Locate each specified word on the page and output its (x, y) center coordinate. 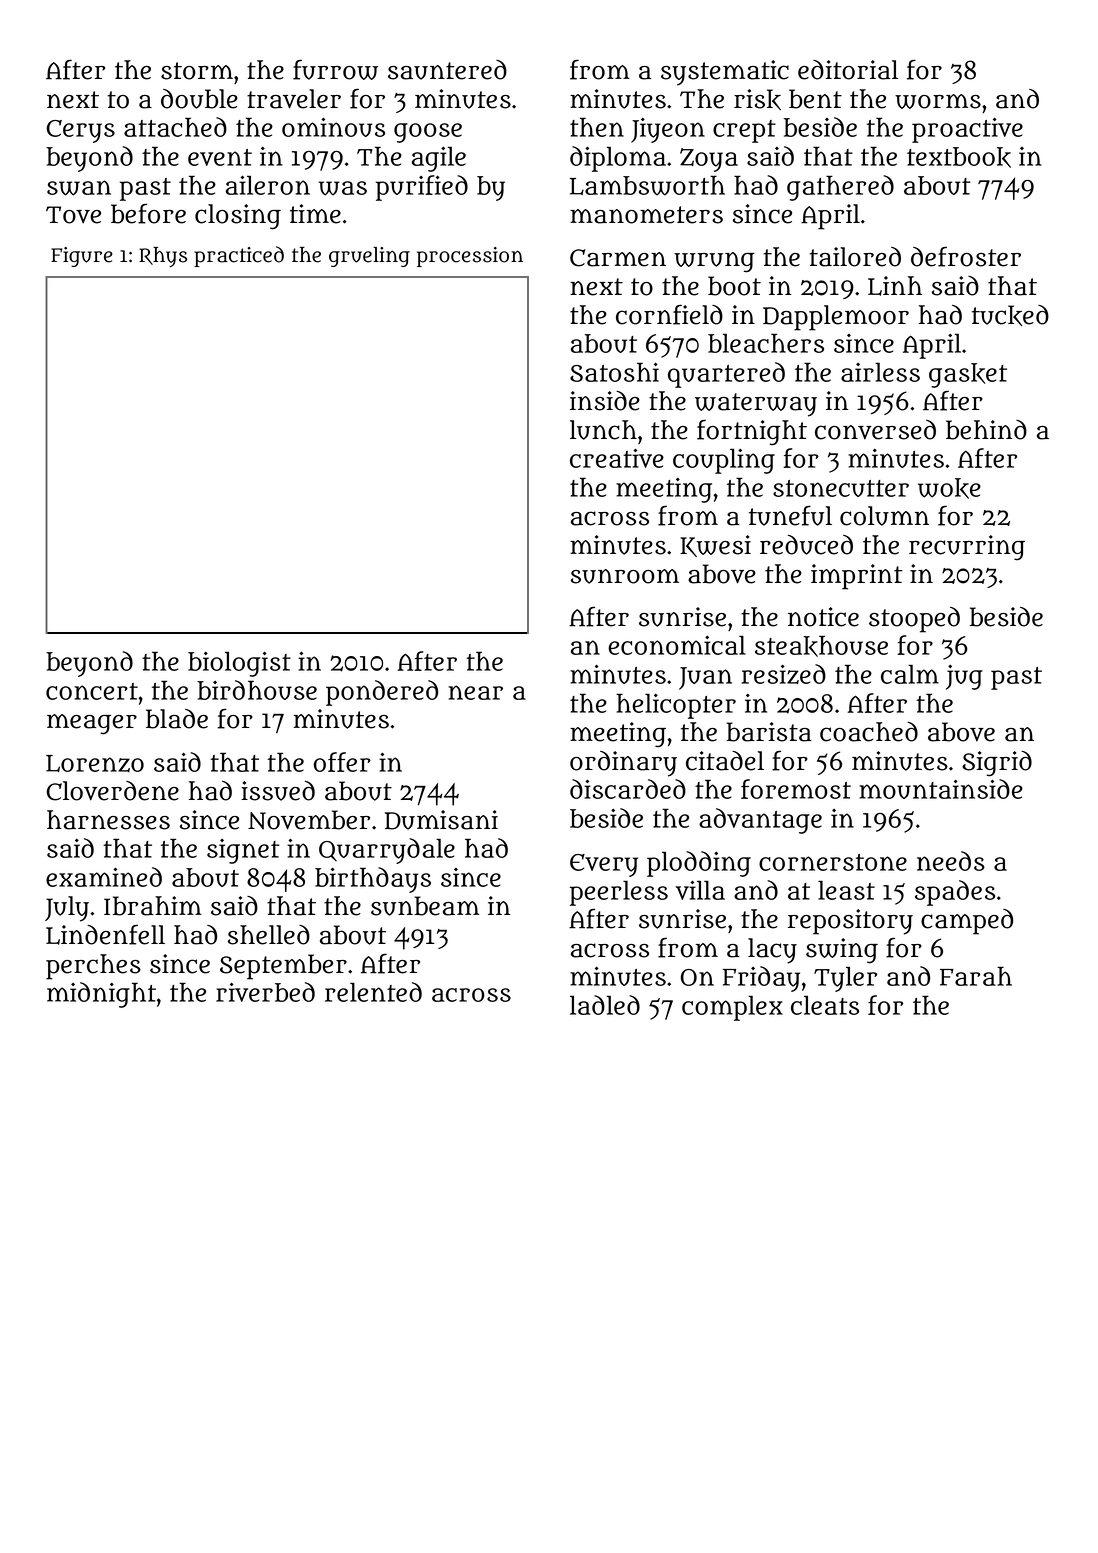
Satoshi (614, 372)
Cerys (81, 131)
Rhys (163, 257)
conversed (875, 430)
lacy (772, 951)
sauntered (447, 70)
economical (677, 645)
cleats (825, 1005)
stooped (914, 620)
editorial (848, 70)
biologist (239, 664)
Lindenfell (105, 935)
